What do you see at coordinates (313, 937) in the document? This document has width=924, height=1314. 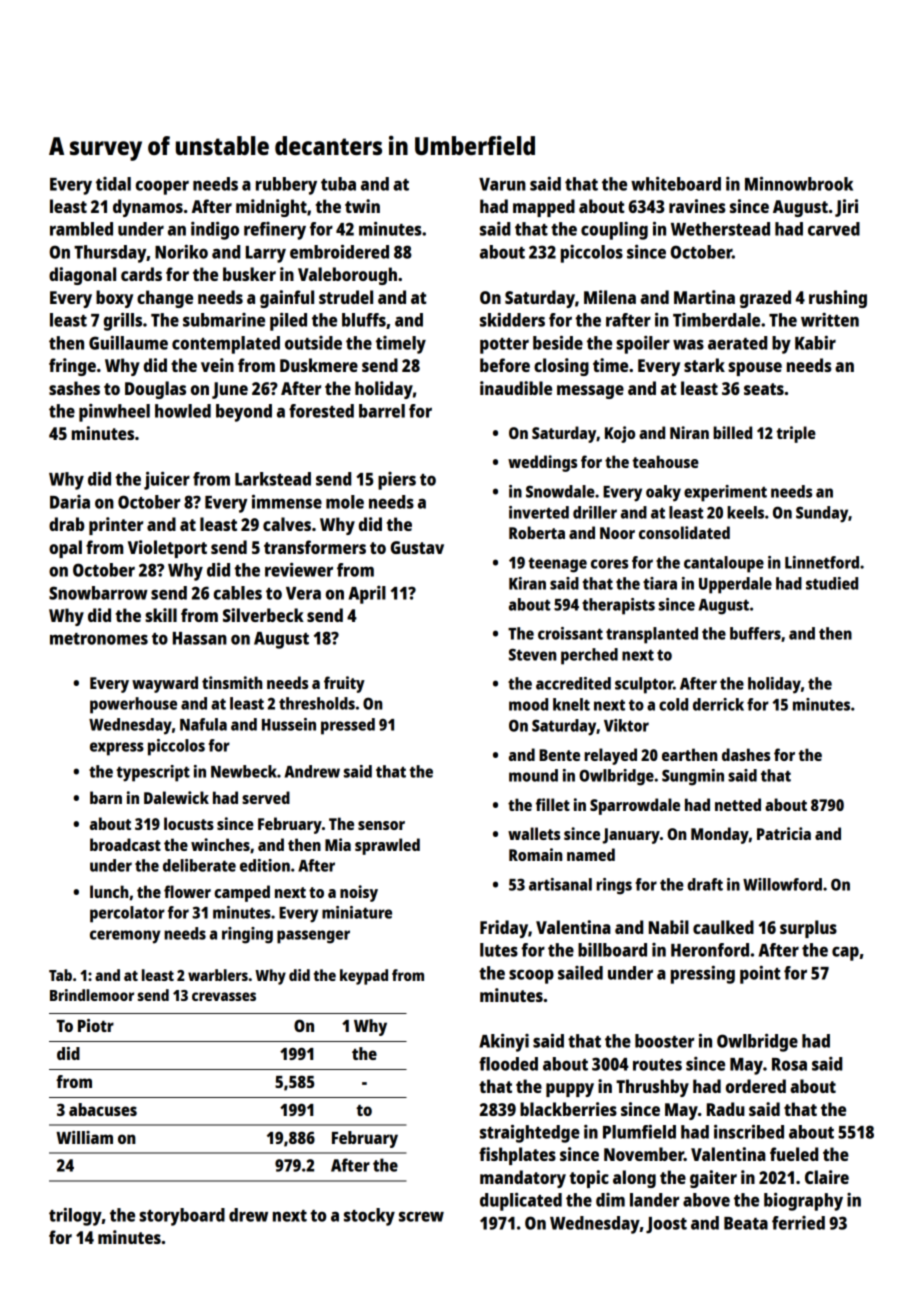 I see `passenger` at bounding box center [313, 937].
